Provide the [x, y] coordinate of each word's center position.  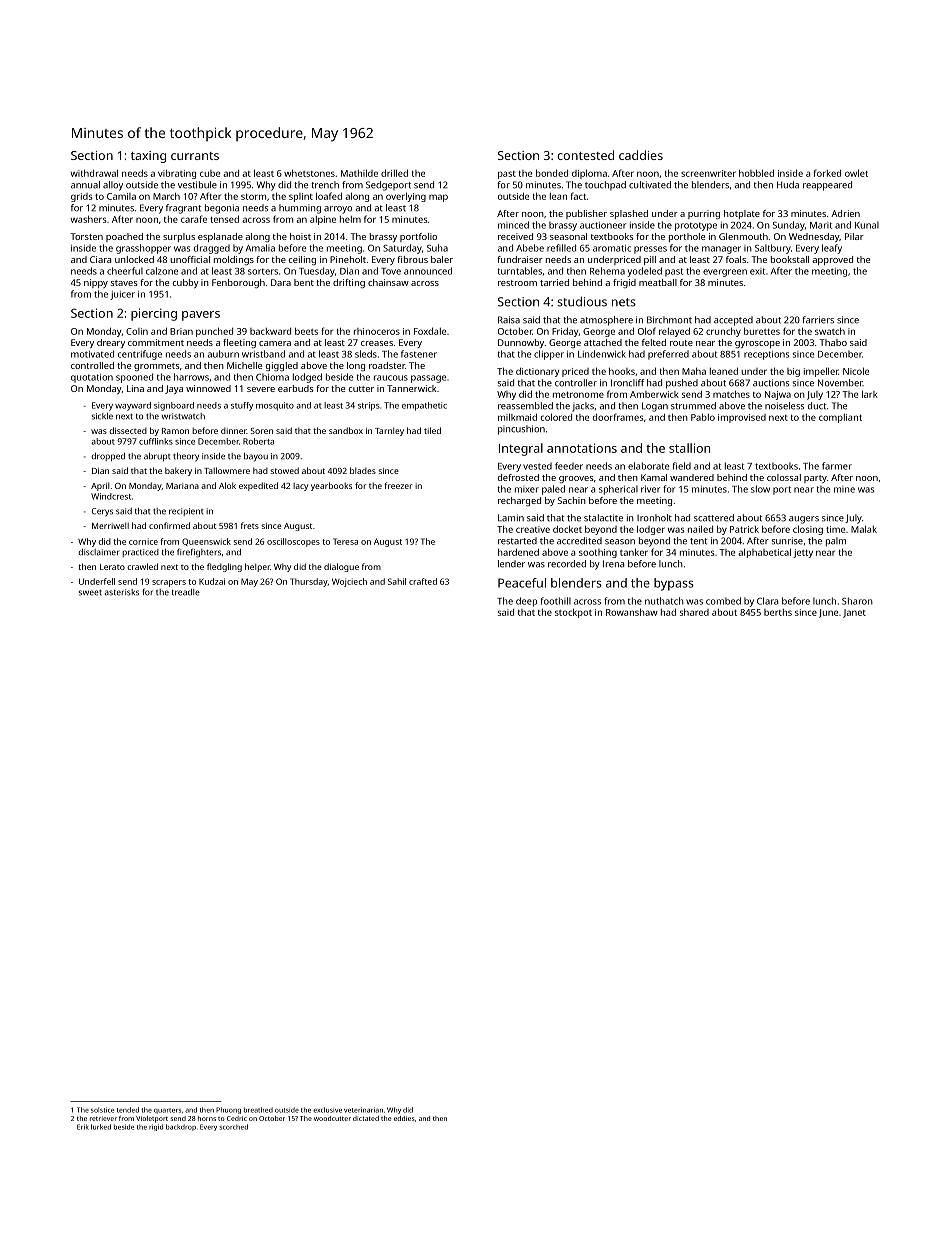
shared [694, 612]
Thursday [309, 582]
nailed [700, 529]
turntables [520, 271]
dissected [128, 430]
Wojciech [349, 582]
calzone [162, 271]
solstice [102, 1110]
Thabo [833, 342]
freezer [398, 485]
